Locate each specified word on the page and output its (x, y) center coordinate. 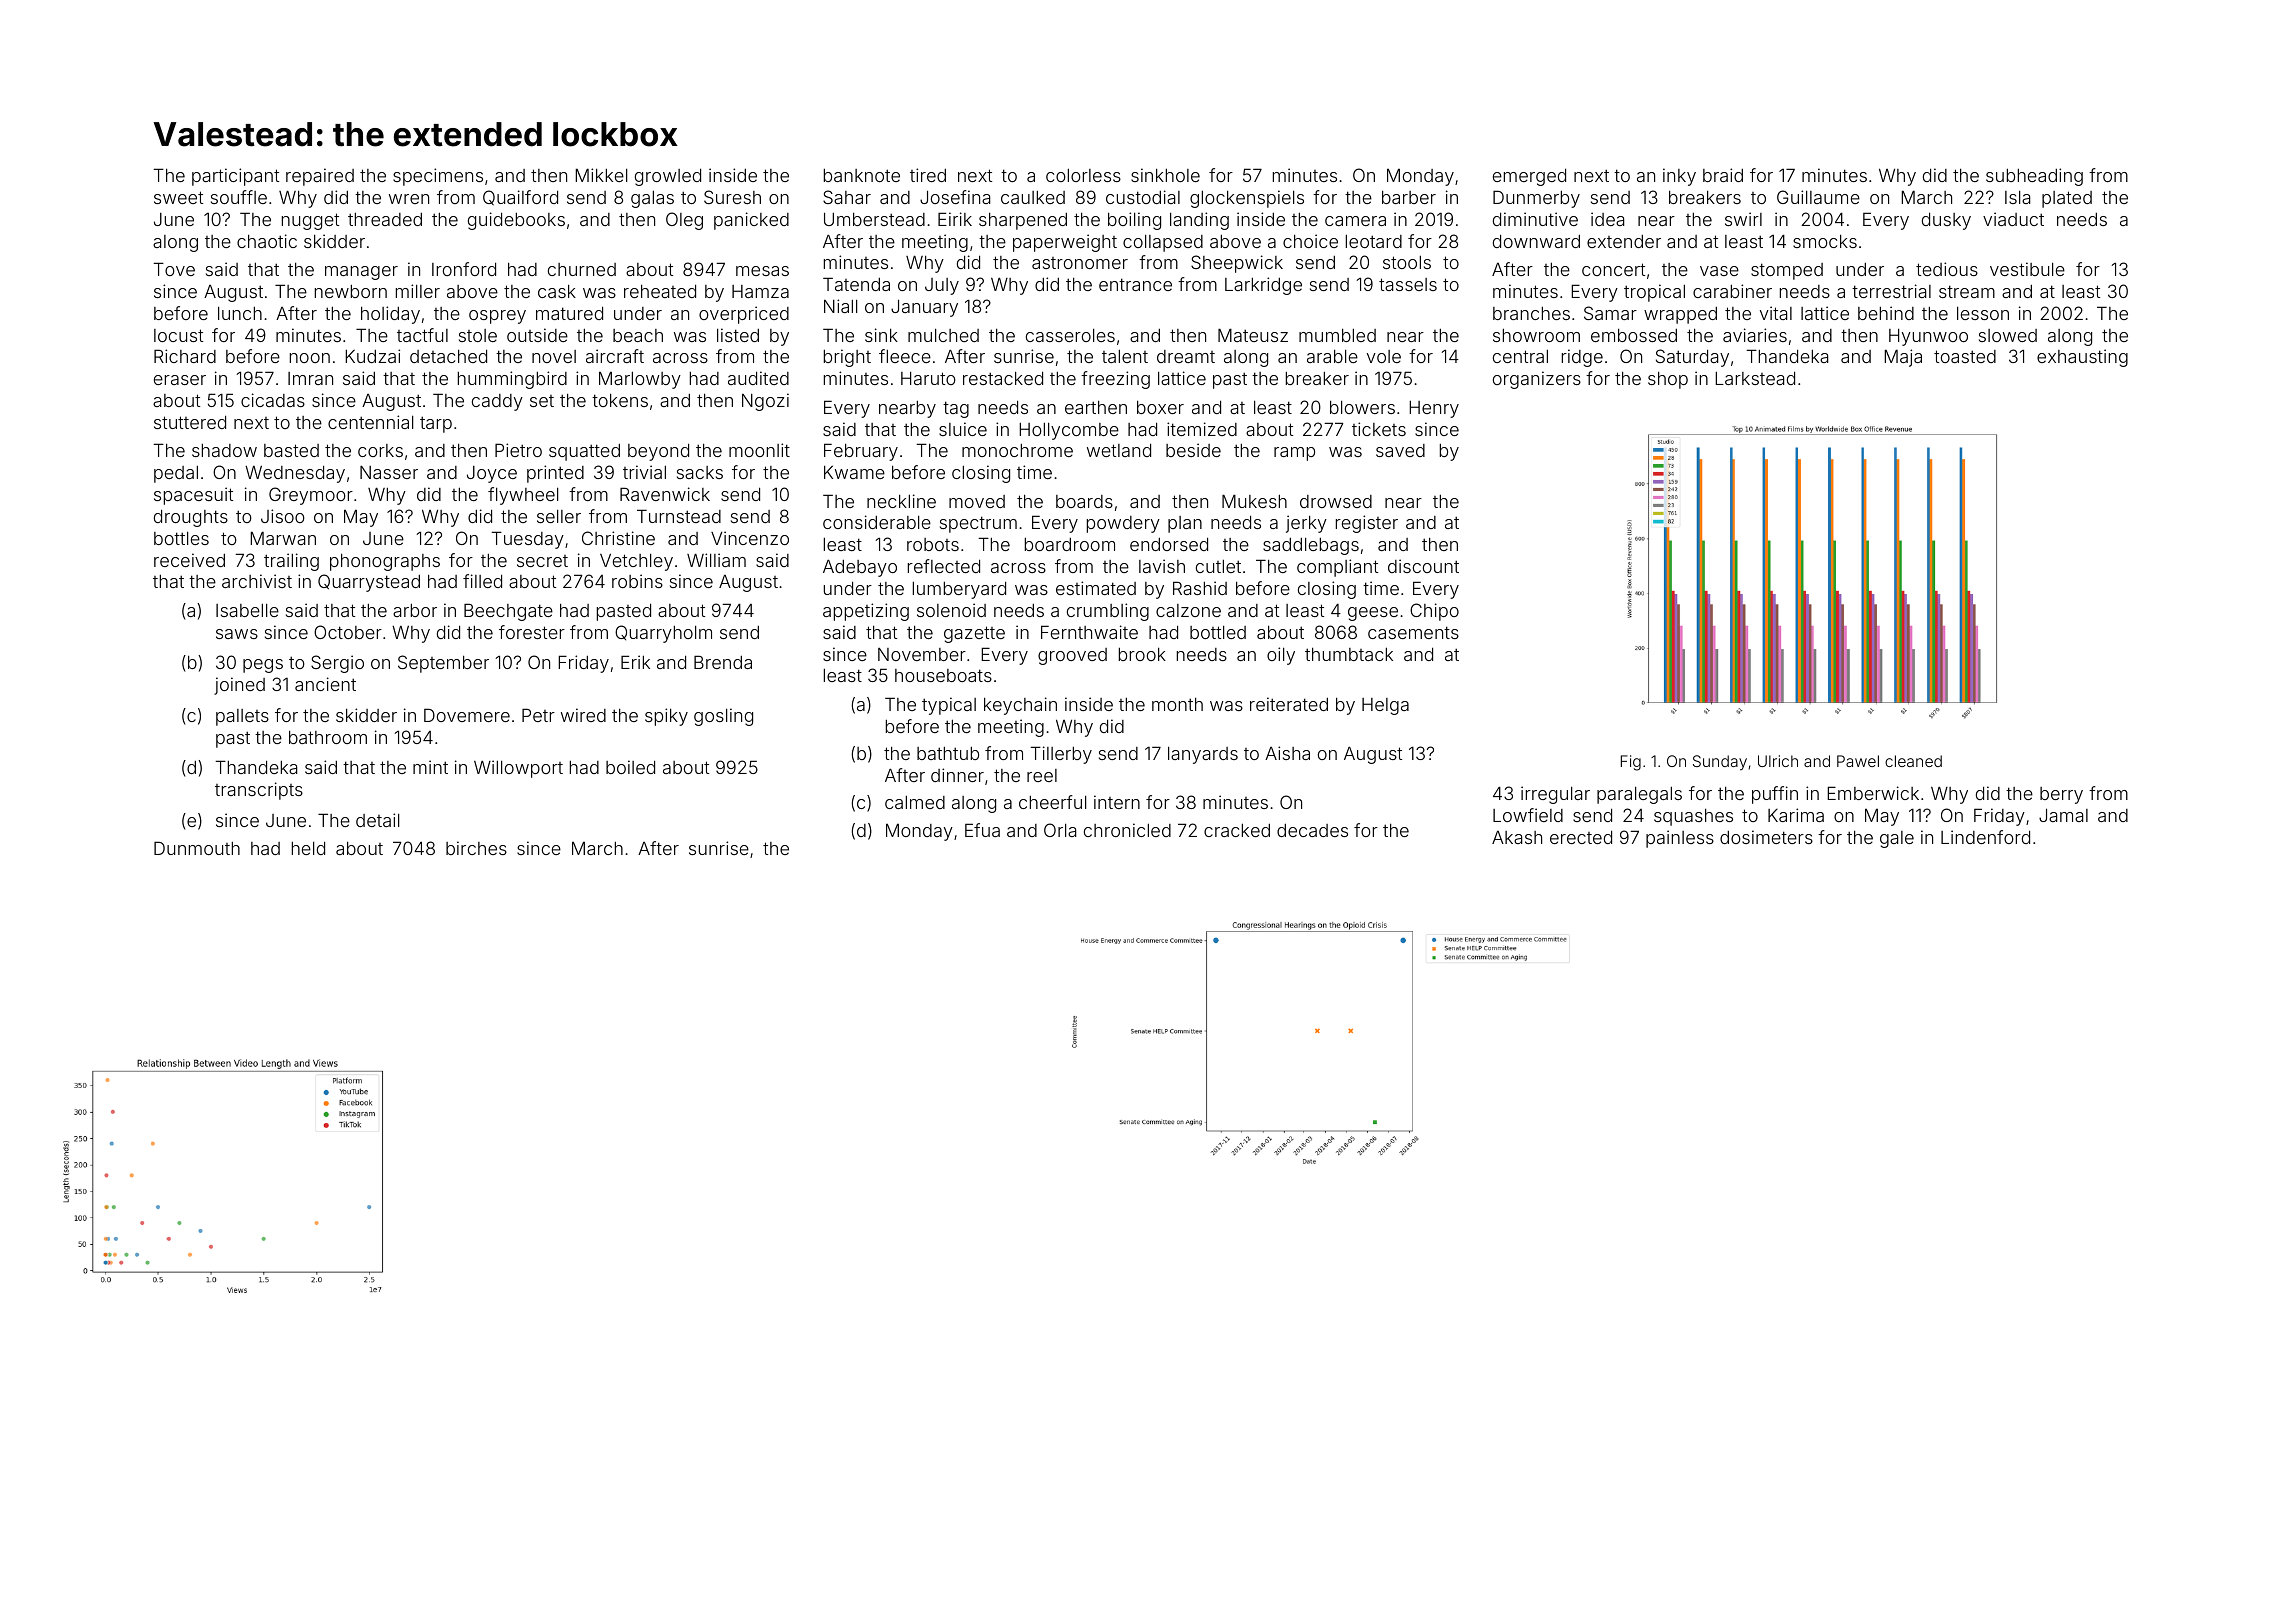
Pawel (1858, 761)
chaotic (267, 241)
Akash (1517, 837)
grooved (1072, 656)
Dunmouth (197, 848)
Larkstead (1755, 378)
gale (1897, 839)
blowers (1362, 407)
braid (1723, 175)
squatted (584, 452)
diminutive (1535, 219)
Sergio (337, 664)
